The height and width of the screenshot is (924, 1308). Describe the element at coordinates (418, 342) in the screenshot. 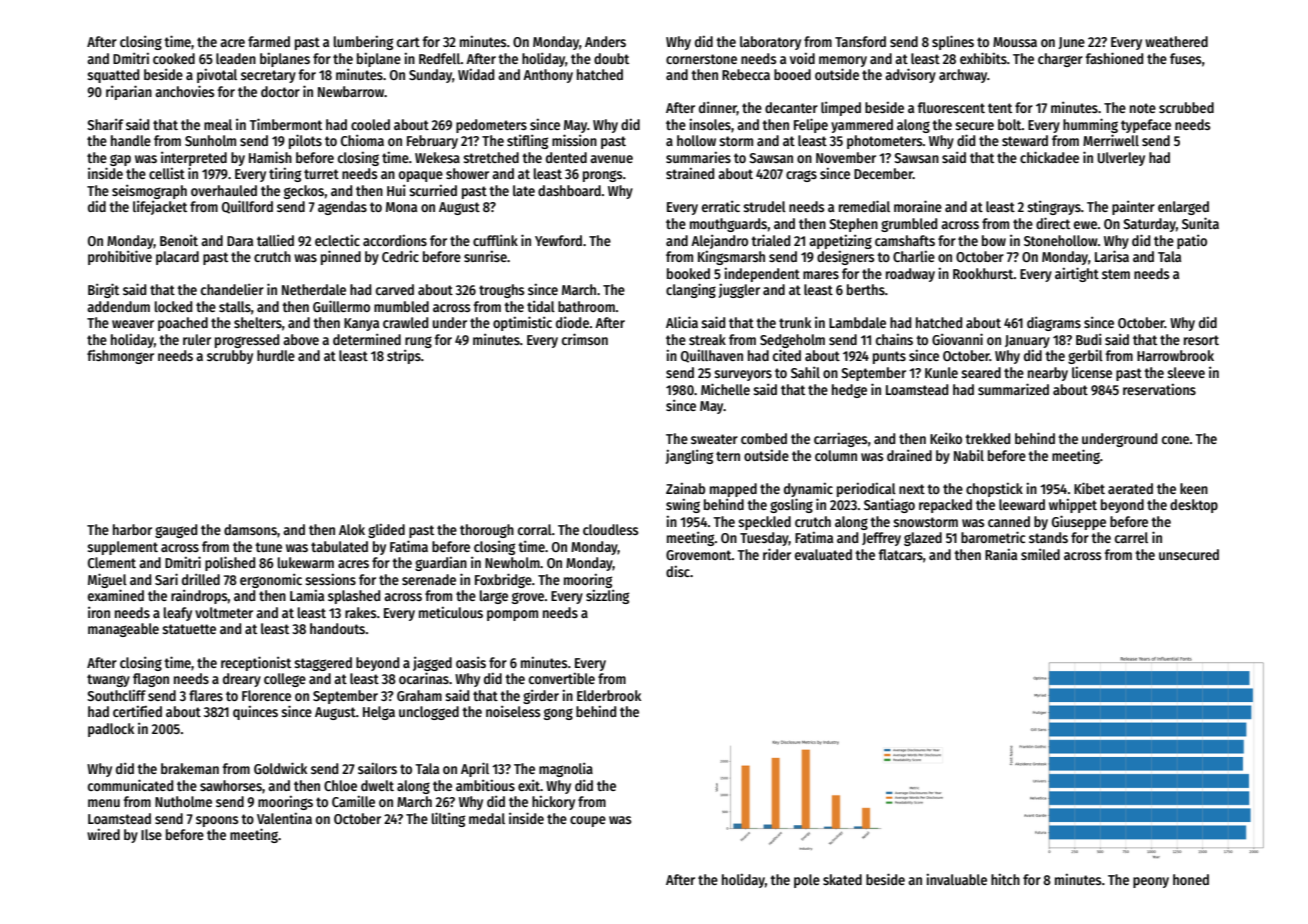

I see `rung` at that location.
